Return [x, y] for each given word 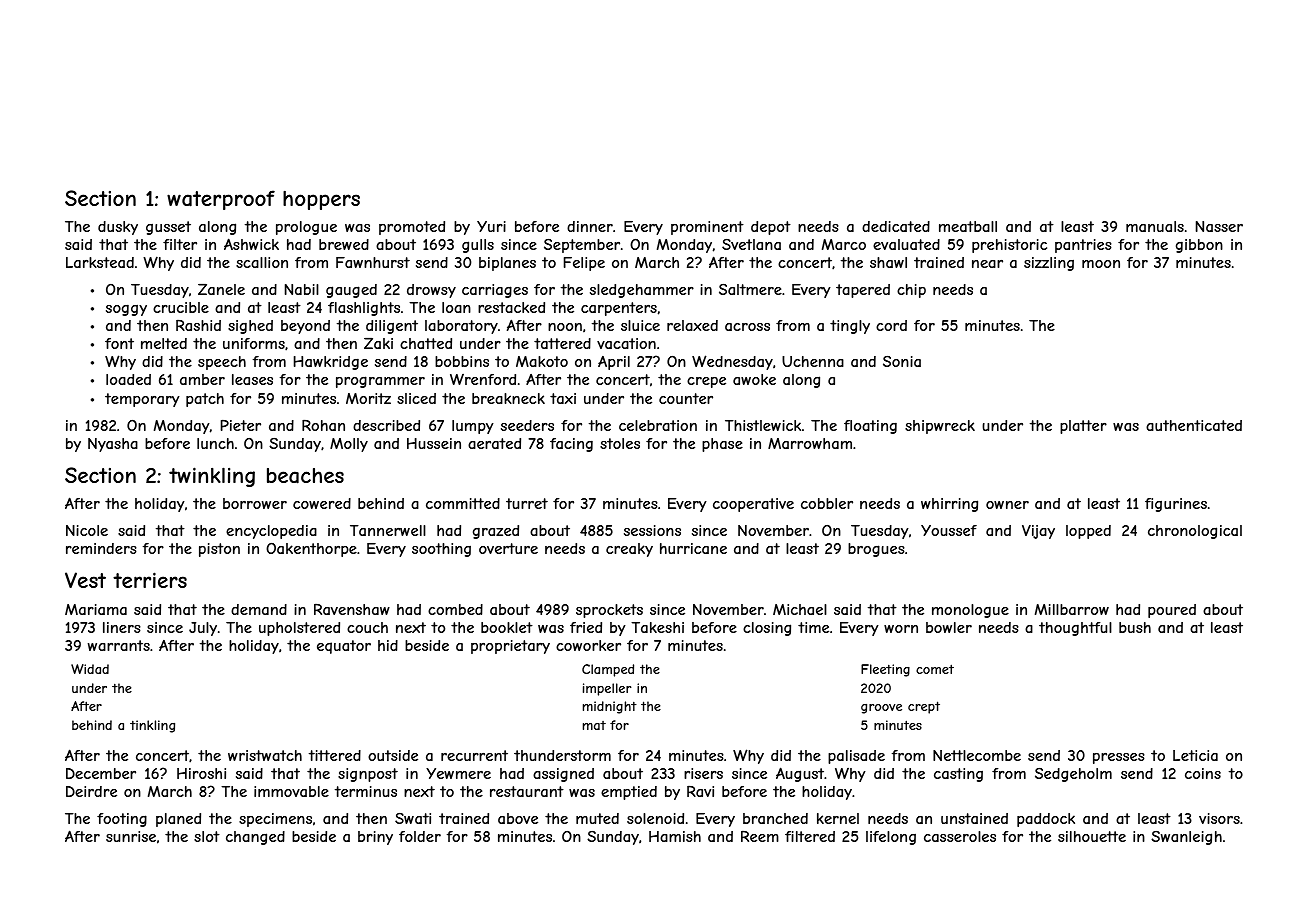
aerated [494, 443]
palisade [856, 757]
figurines [1176, 505]
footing [122, 820]
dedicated [896, 226]
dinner [590, 226]
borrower [255, 503]
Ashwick [251, 244]
